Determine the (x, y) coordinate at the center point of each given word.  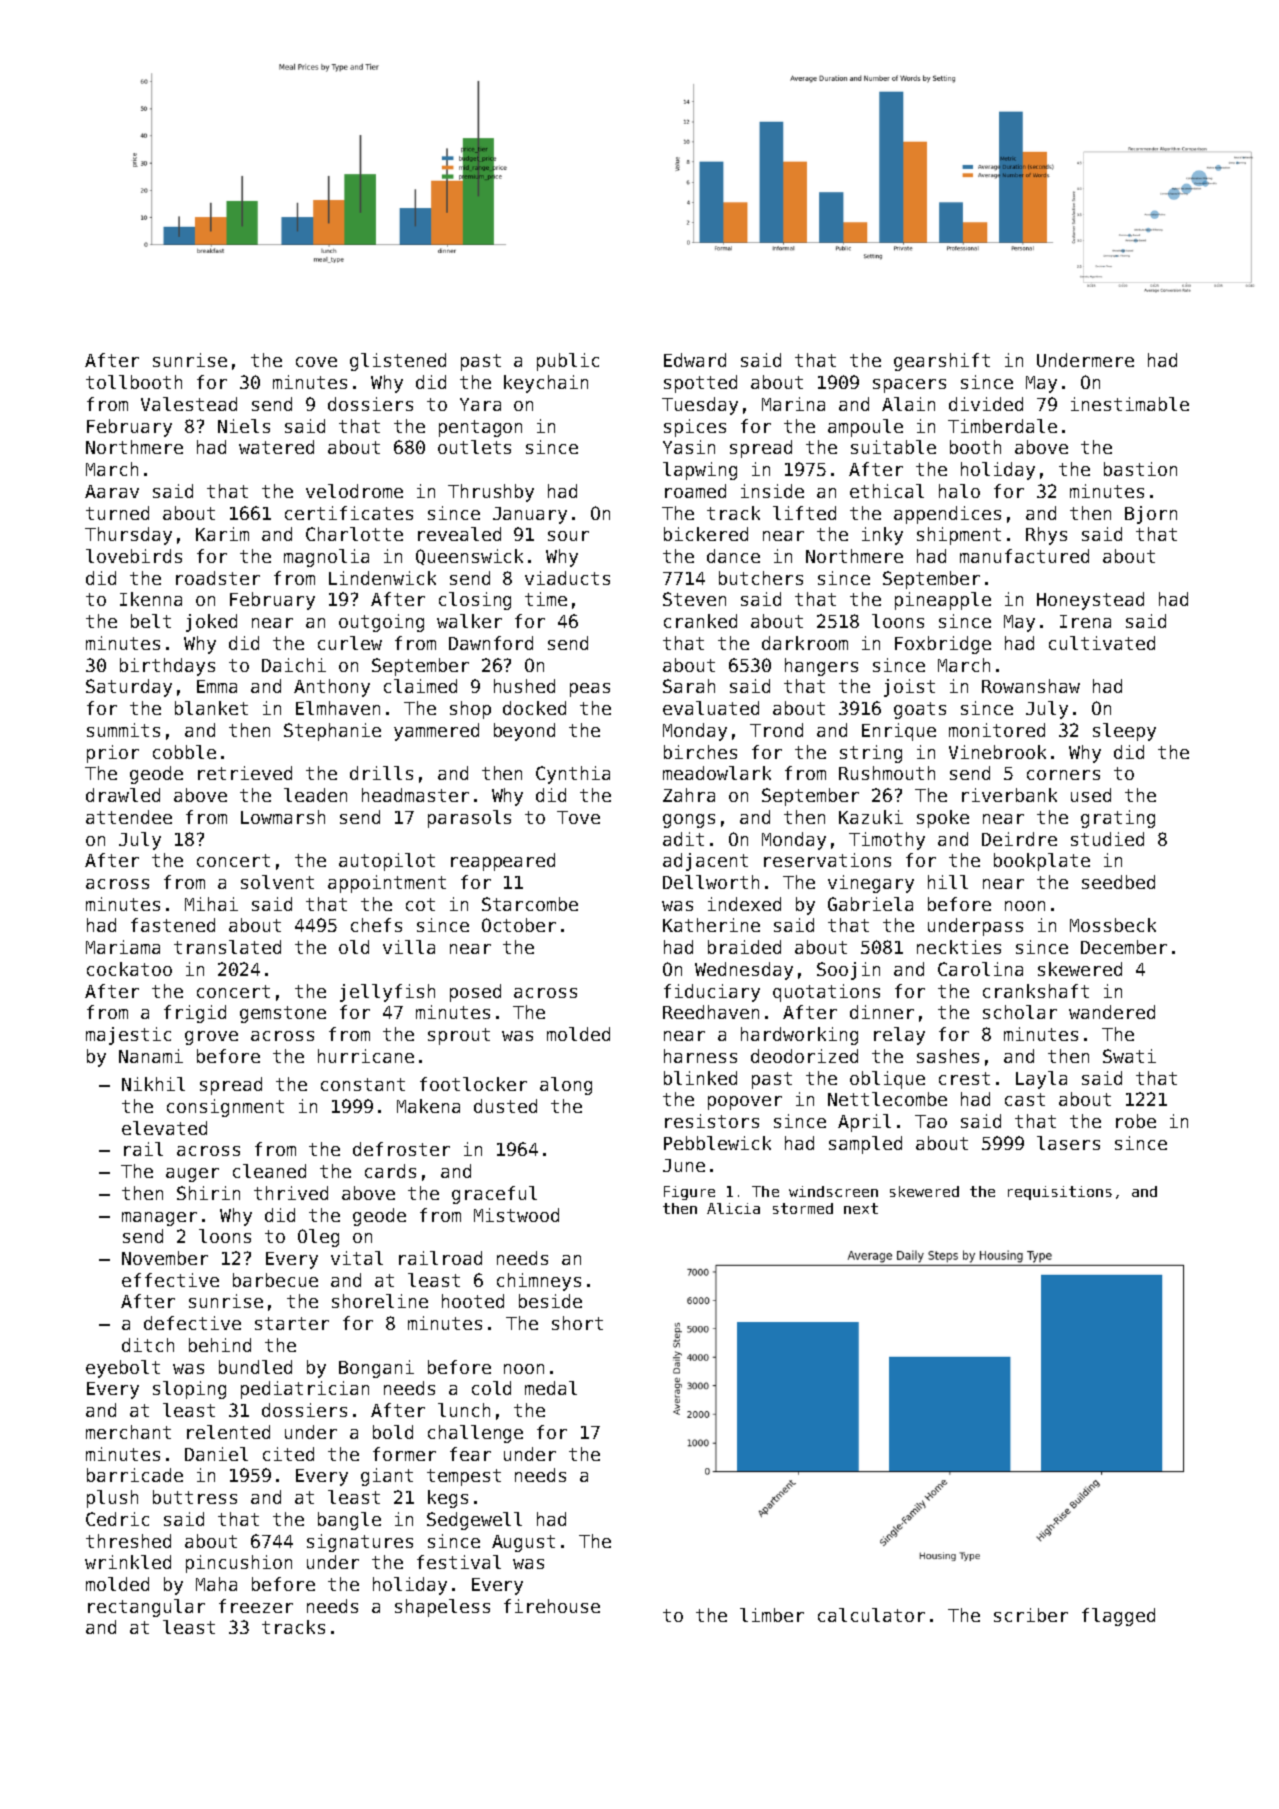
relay (899, 1036)
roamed (695, 491)
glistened (398, 362)
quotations (826, 993)
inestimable (1130, 404)
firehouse (552, 1606)
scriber (1031, 1615)
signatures (360, 1543)
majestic (128, 1036)
